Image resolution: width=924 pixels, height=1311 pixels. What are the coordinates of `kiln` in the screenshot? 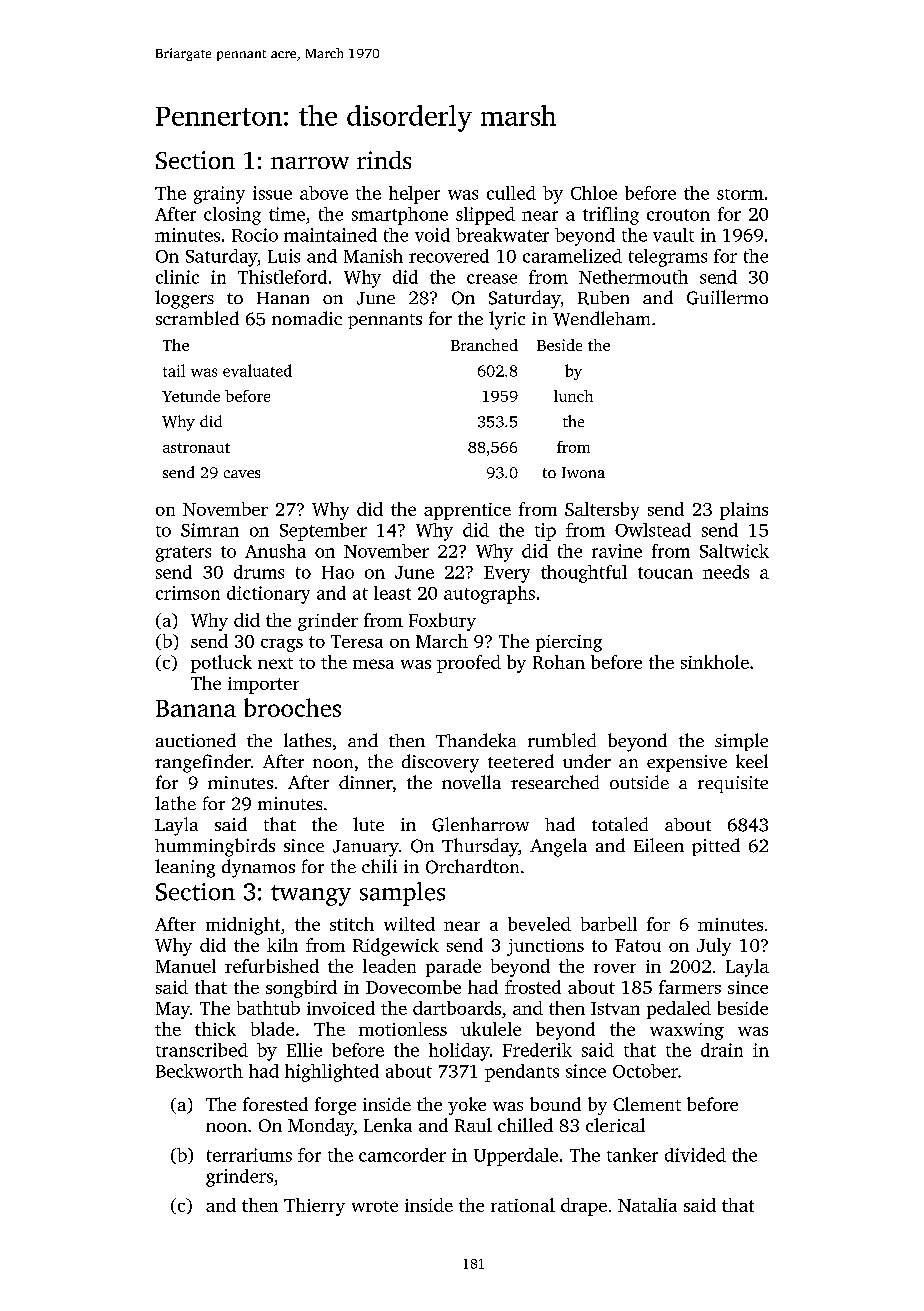 It's located at (282, 945).
